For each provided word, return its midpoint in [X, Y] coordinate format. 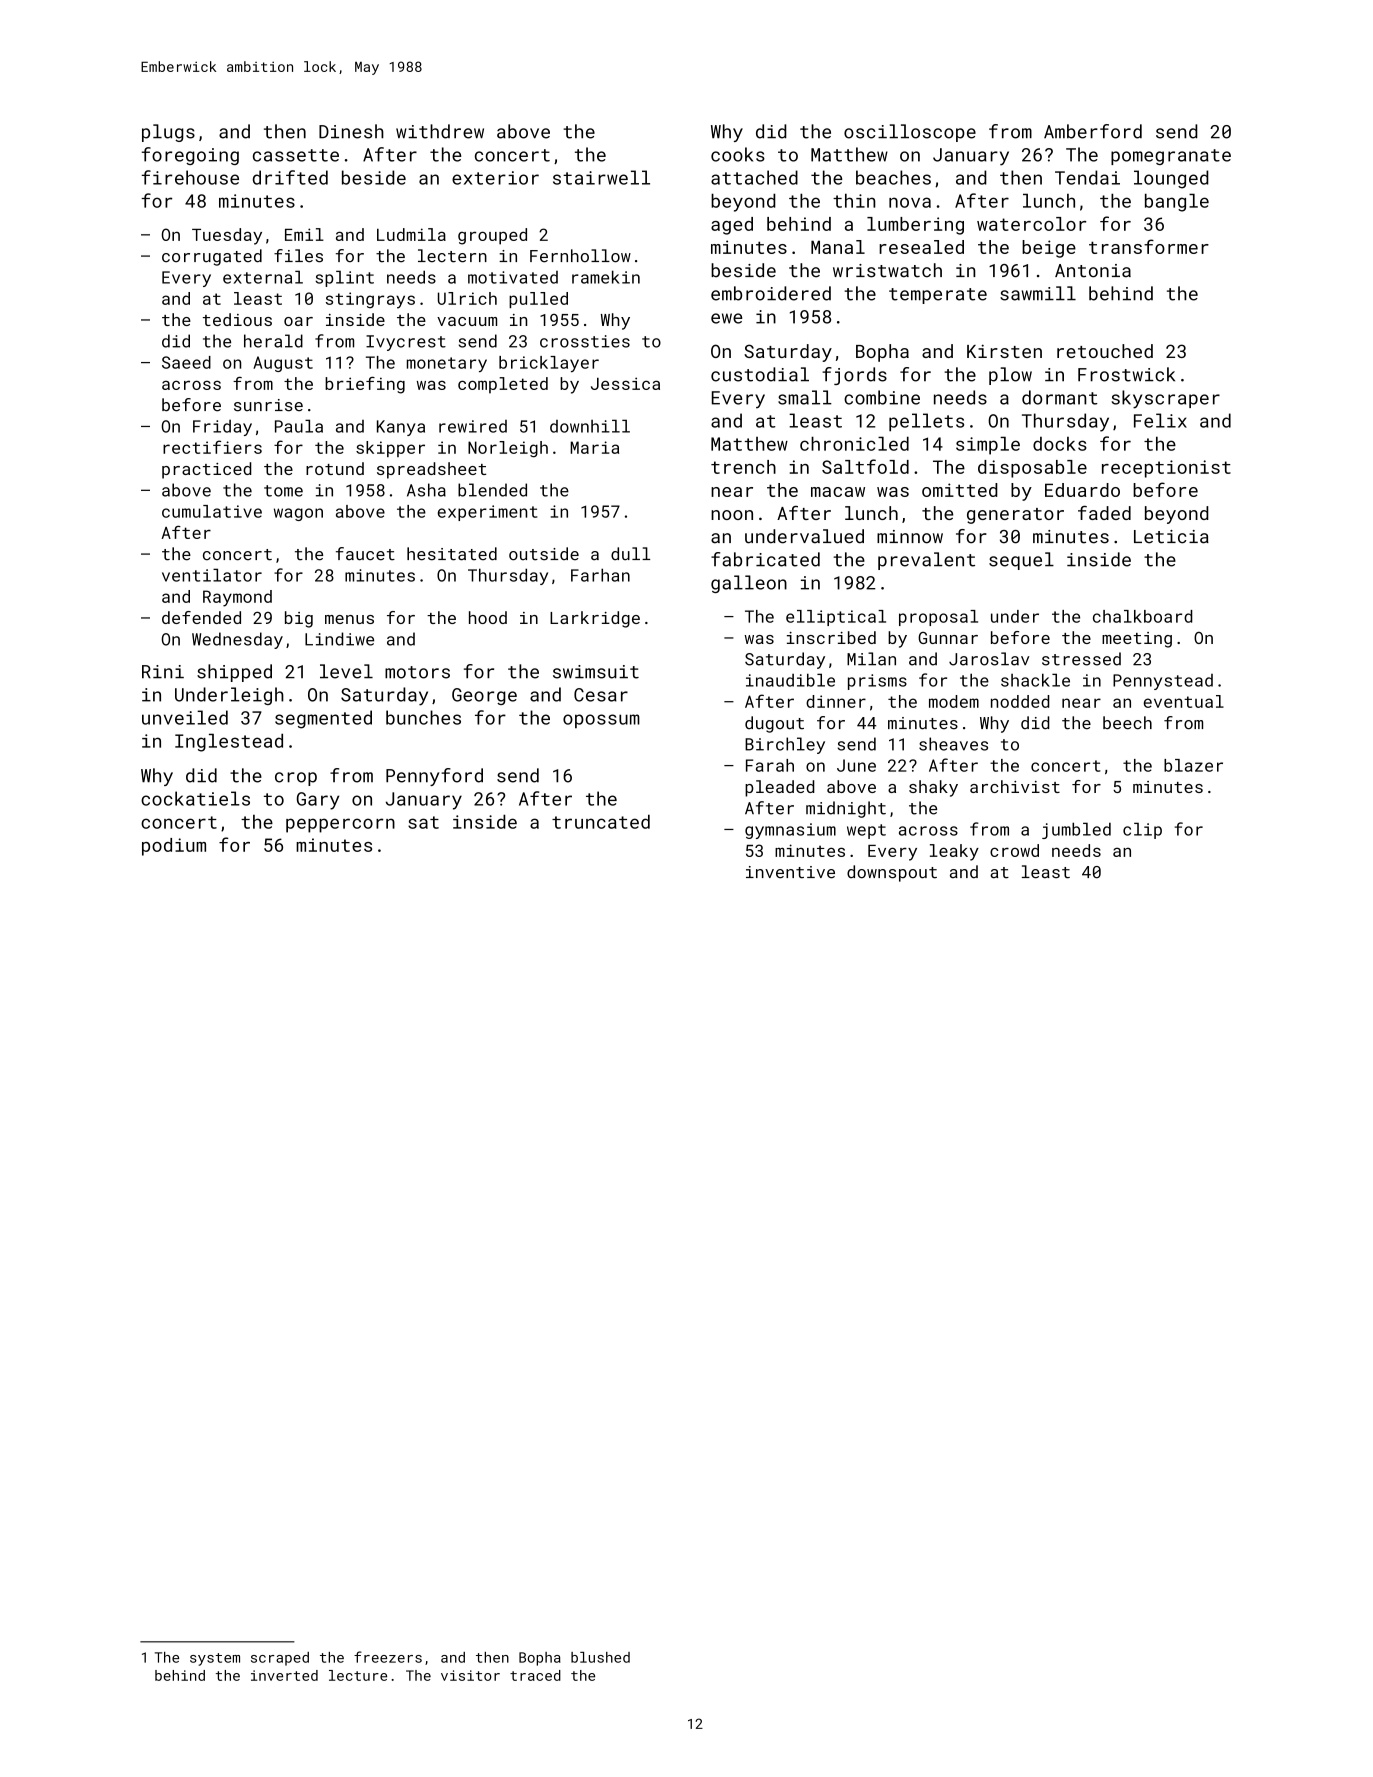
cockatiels [195, 798]
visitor [470, 1675]
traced [535, 1675]
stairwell [601, 177]
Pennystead [1163, 682]
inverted [284, 1675]
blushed [600, 1657]
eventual [1184, 701]
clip [1142, 830]
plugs [168, 133]
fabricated [765, 559]
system [215, 1659]
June [856, 765]
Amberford [1093, 131]
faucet [365, 554]
